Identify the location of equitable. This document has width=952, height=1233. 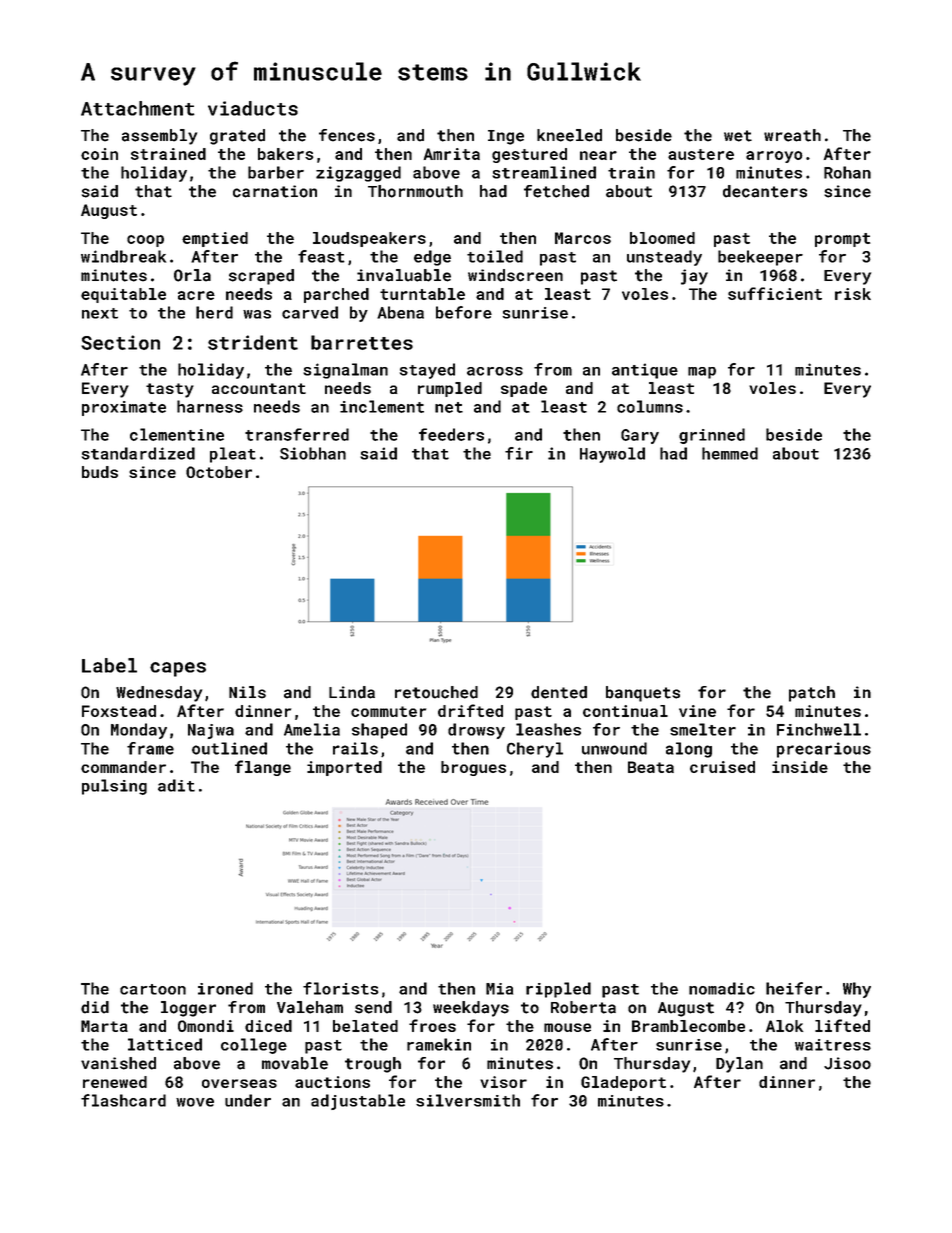
(123, 295).
